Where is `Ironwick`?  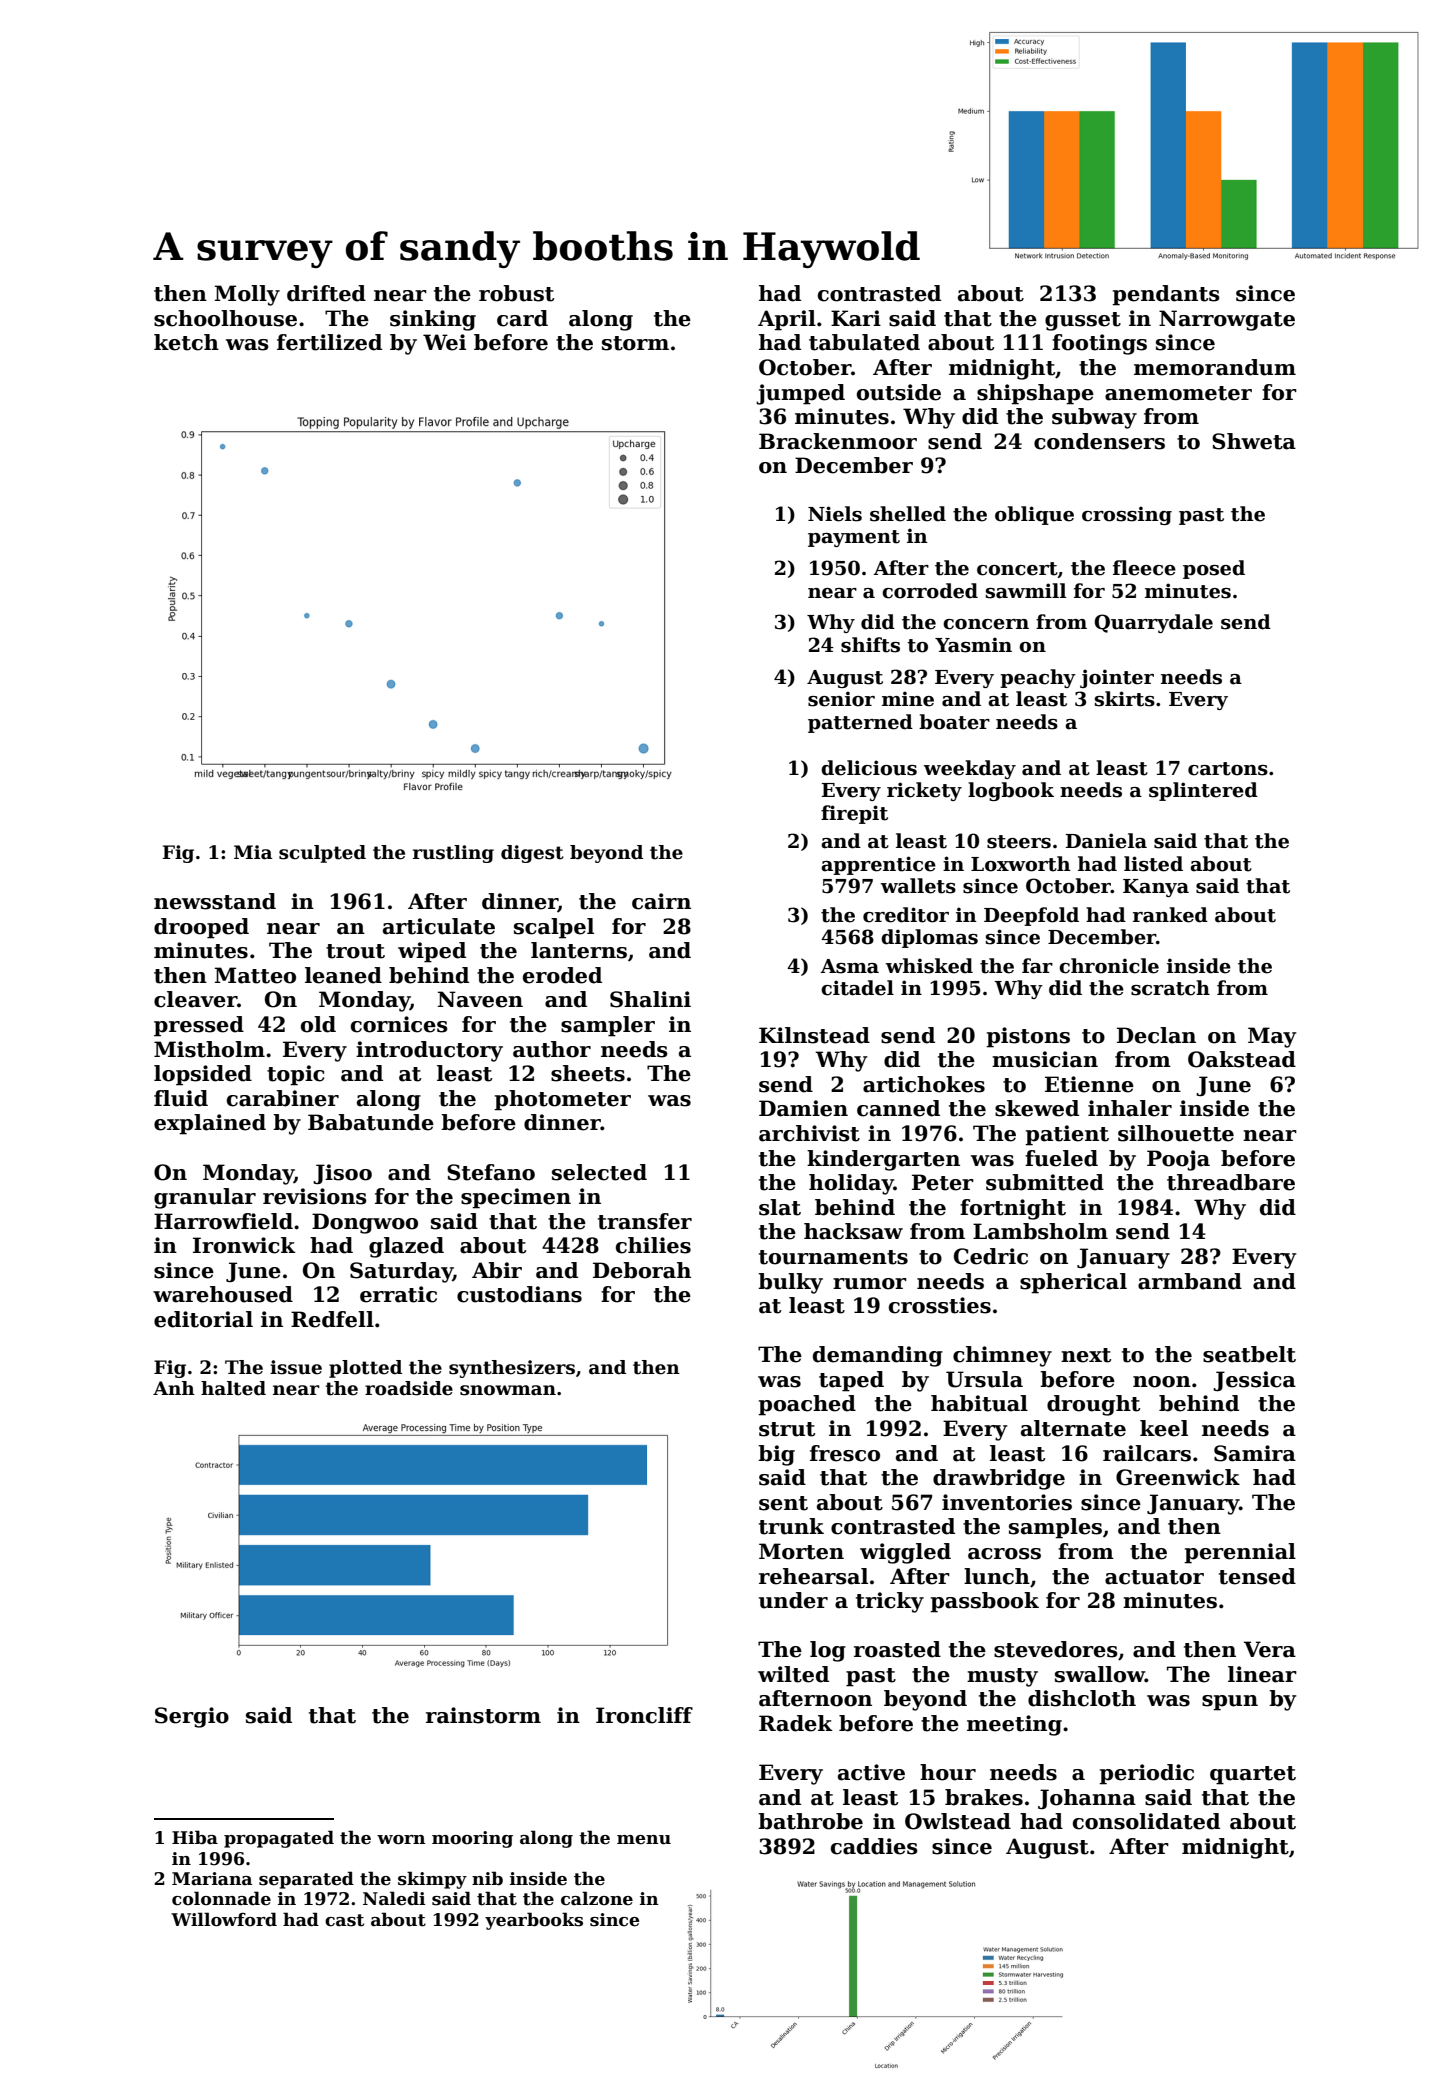 Ironwick is located at coordinates (244, 1245).
